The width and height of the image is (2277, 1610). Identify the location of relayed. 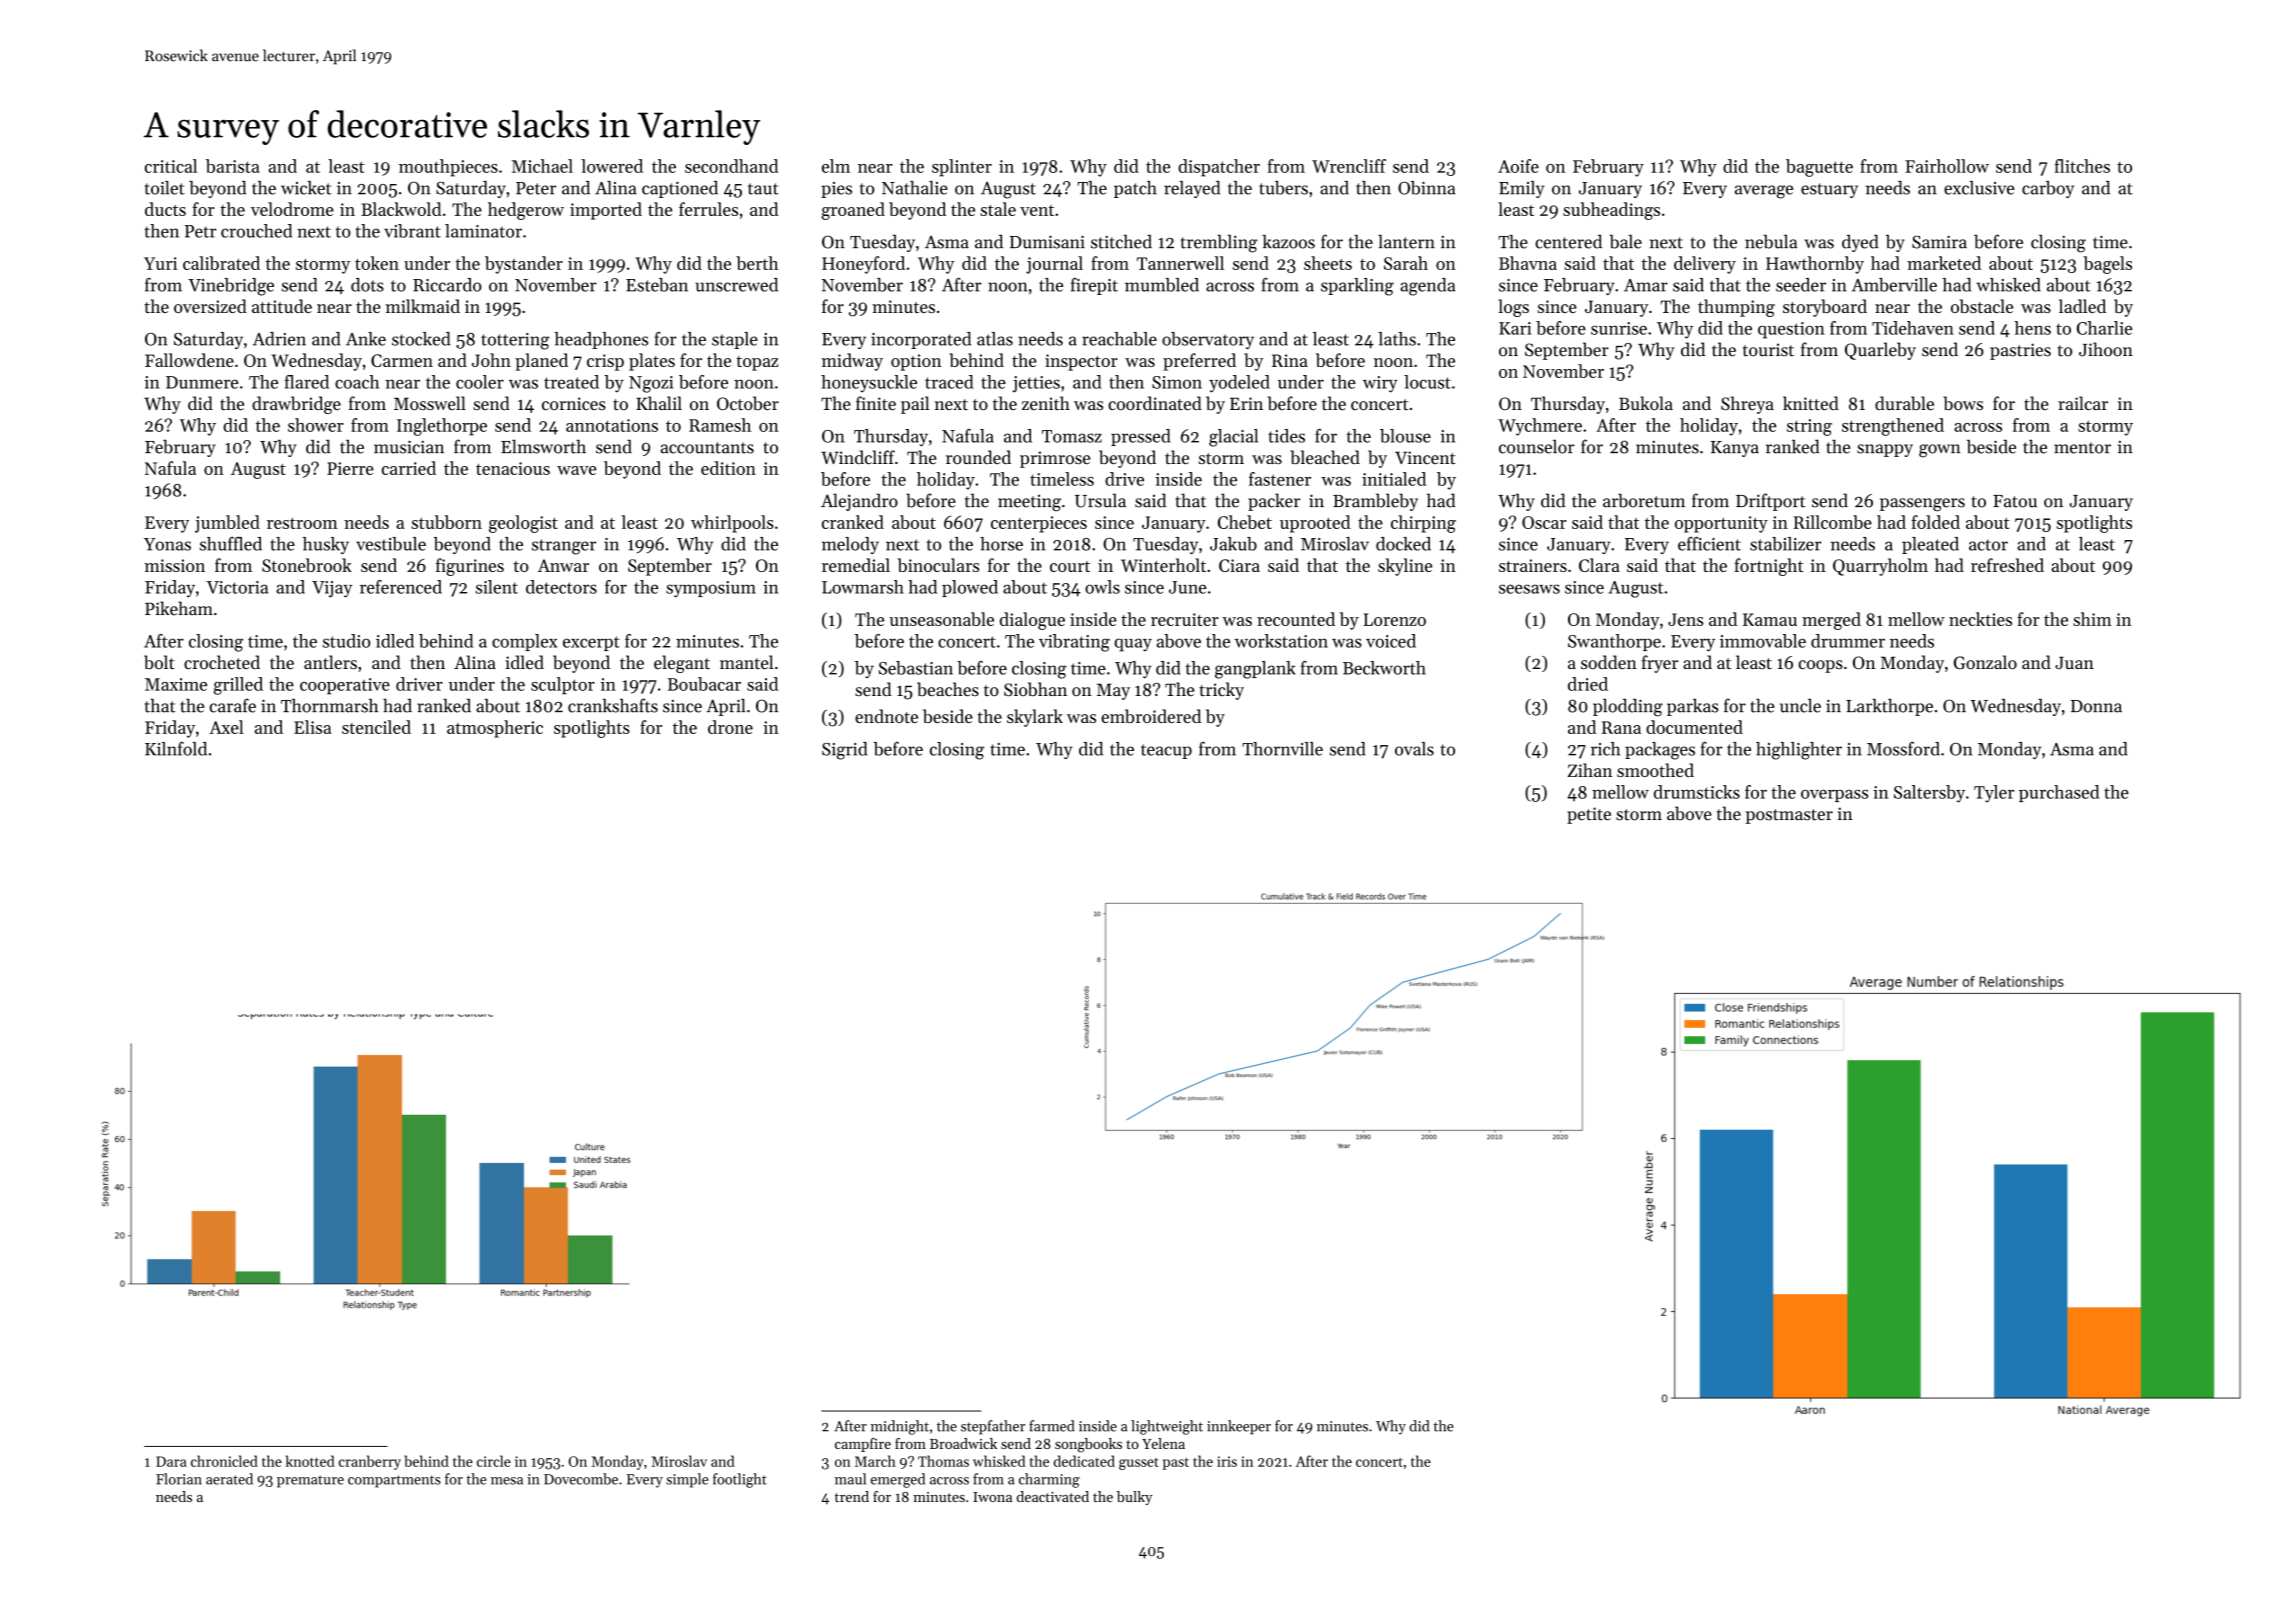
(1192, 189).
